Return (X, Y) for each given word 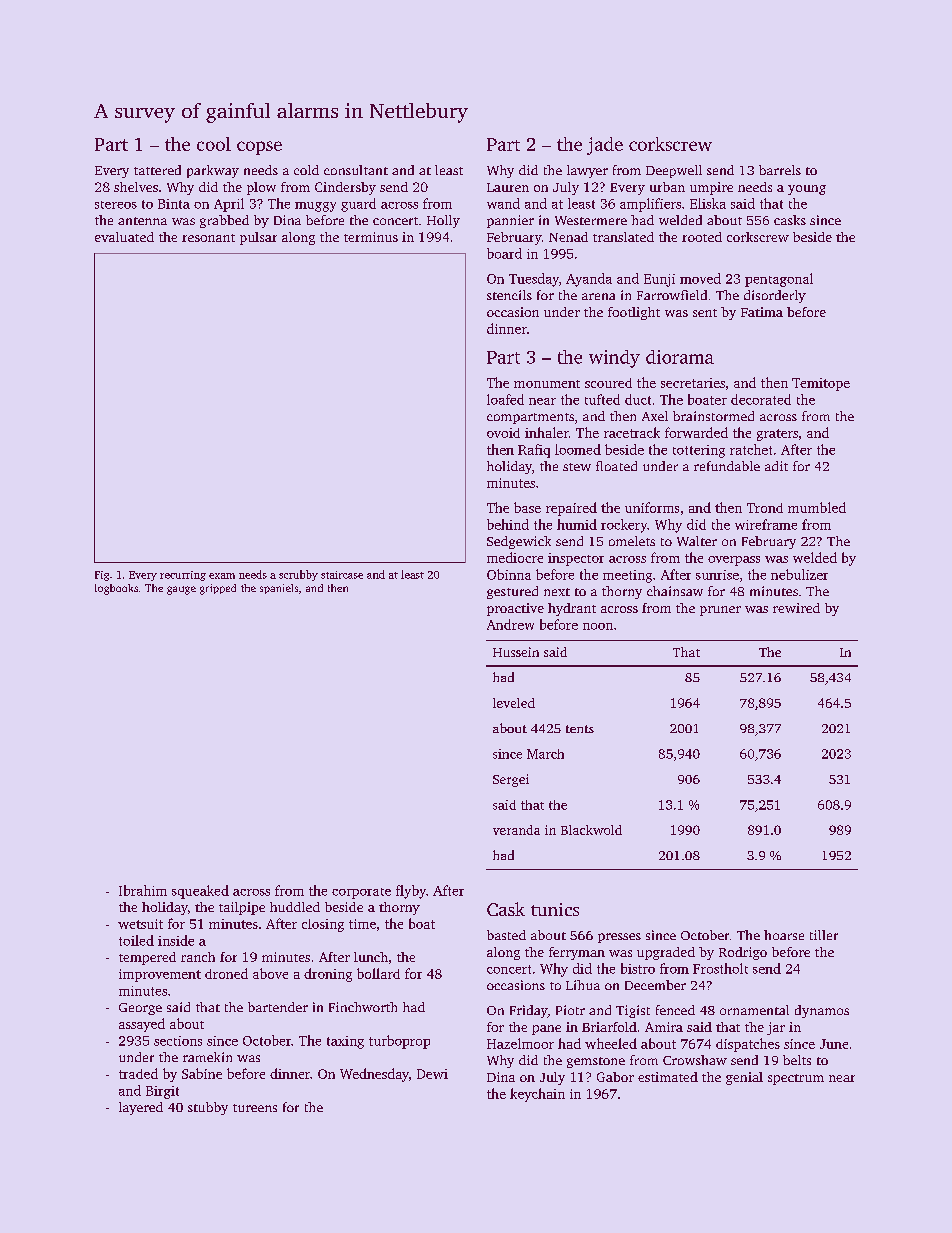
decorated (761, 399)
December (655, 985)
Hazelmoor (520, 1043)
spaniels (279, 589)
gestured (512, 592)
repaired (571, 509)
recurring (183, 576)
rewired (796, 608)
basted (506, 935)
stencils (509, 295)
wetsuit (140, 924)
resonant (208, 238)
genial (744, 1078)
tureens (255, 1108)
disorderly (775, 296)
